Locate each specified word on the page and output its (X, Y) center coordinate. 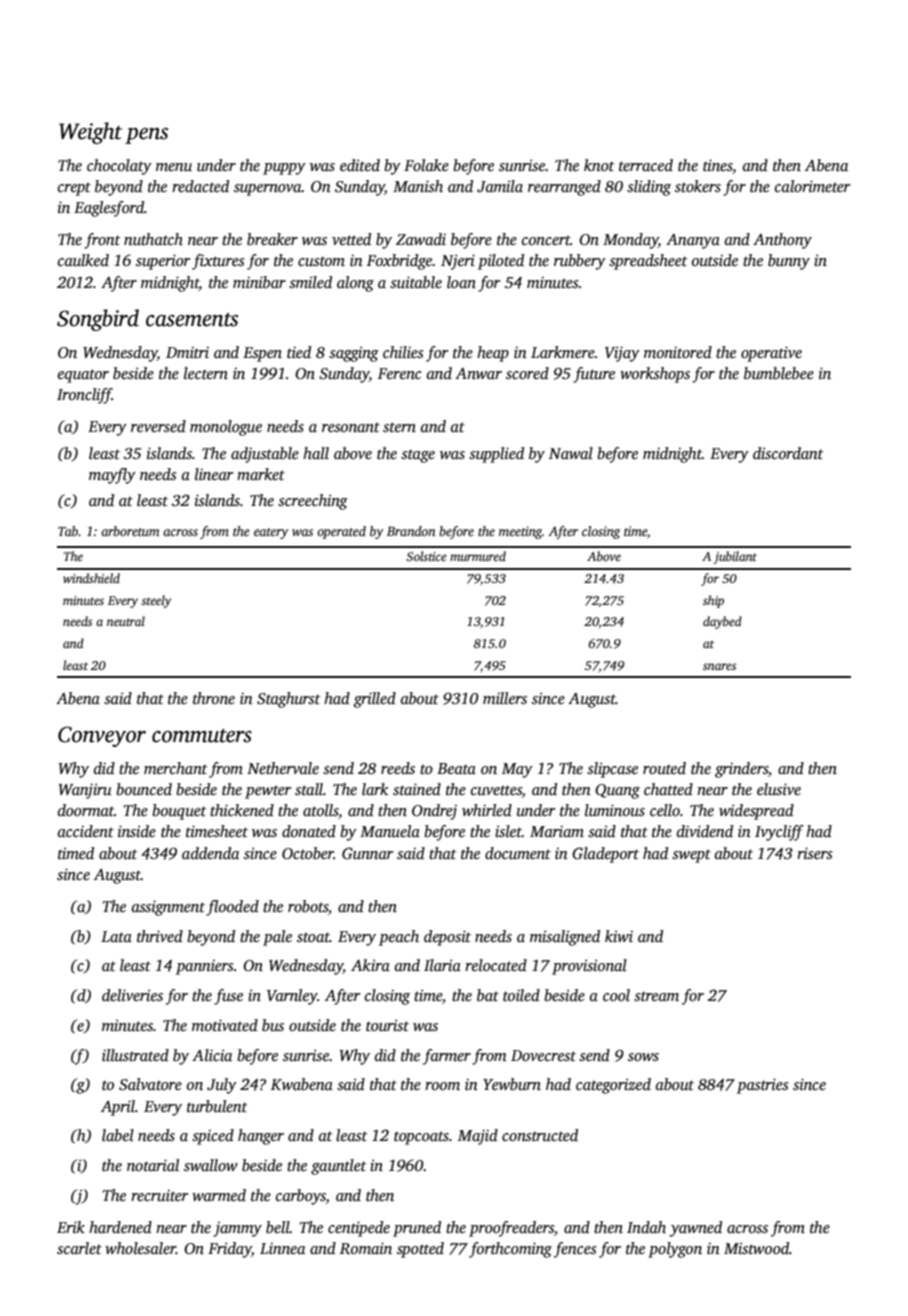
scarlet (79, 1248)
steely (156, 601)
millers (505, 698)
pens (146, 136)
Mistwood (756, 1248)
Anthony (782, 241)
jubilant (735, 557)
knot (599, 165)
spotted (420, 1250)
